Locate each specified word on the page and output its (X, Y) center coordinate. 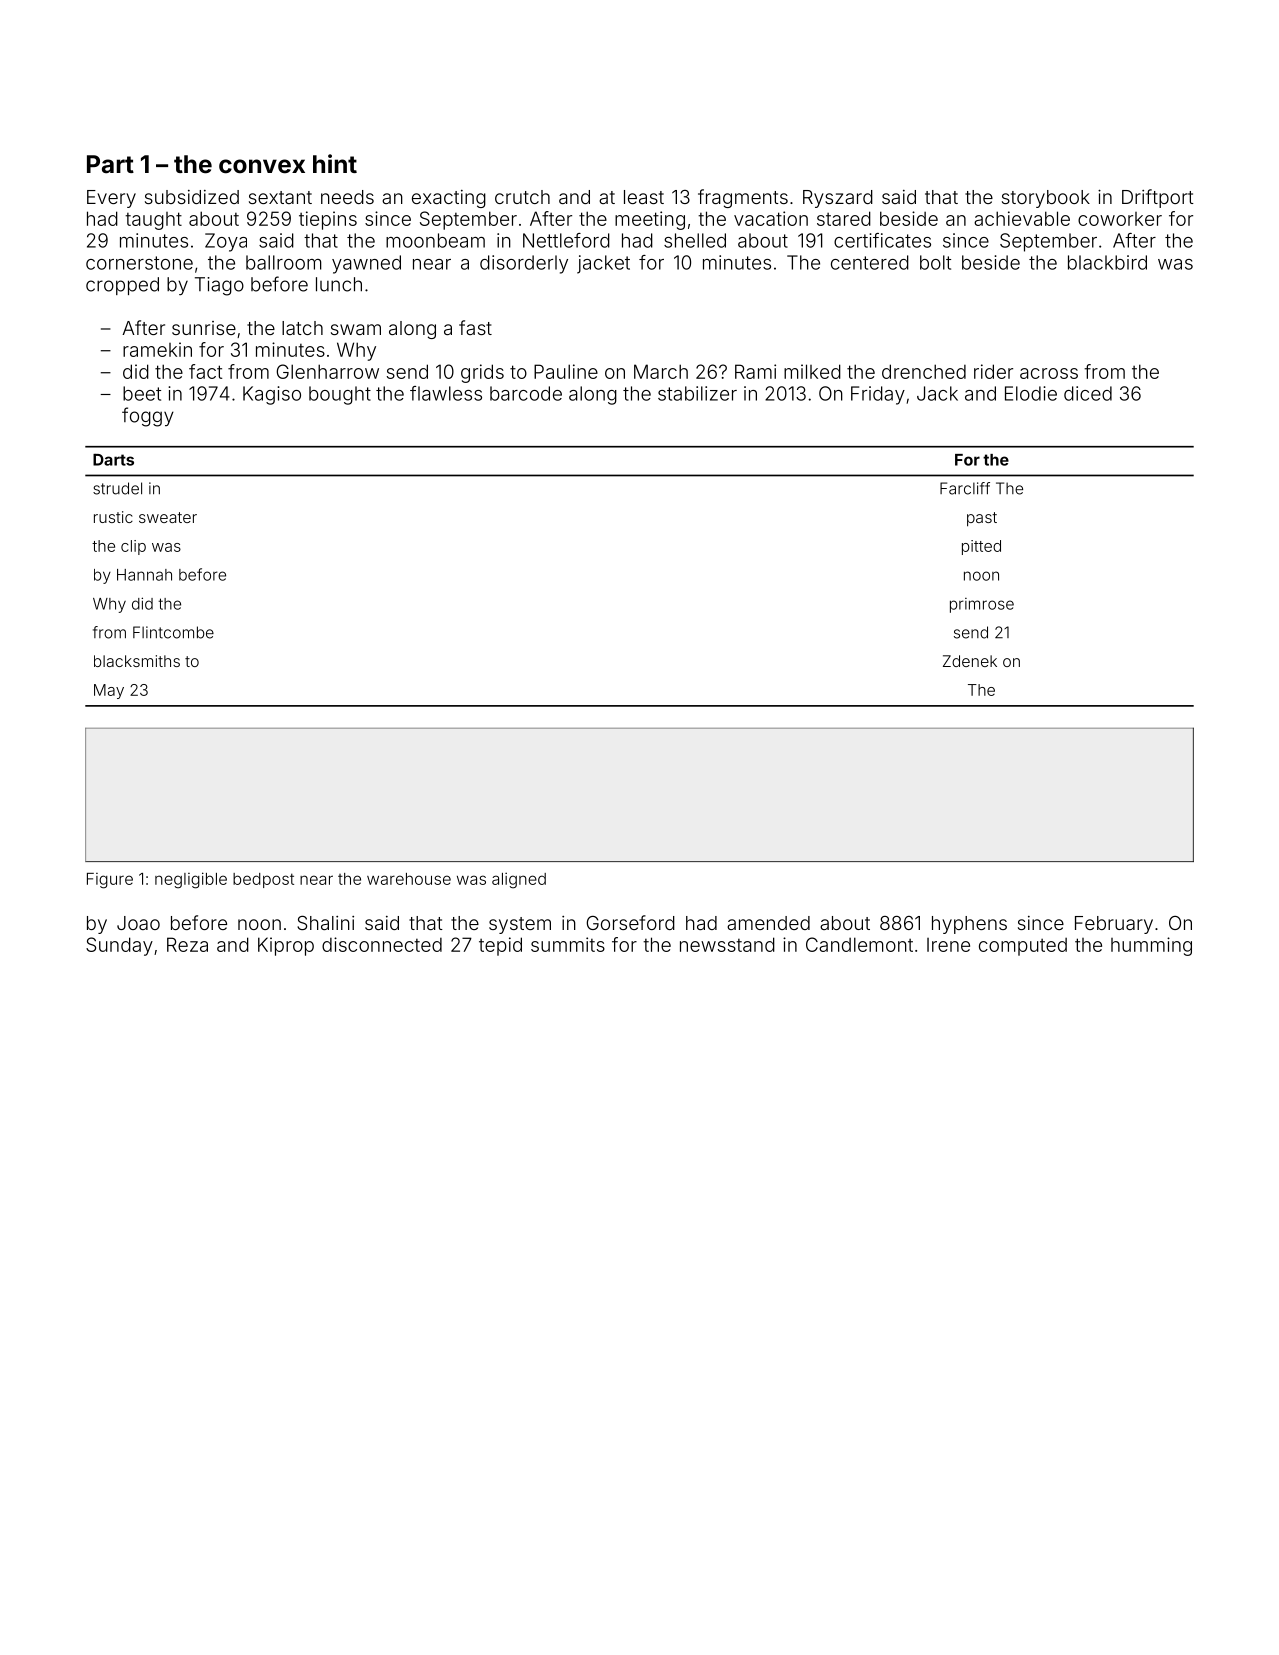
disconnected (382, 944)
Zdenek (970, 661)
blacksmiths (137, 661)
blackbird (1107, 262)
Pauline (566, 371)
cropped (122, 286)
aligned (519, 880)
